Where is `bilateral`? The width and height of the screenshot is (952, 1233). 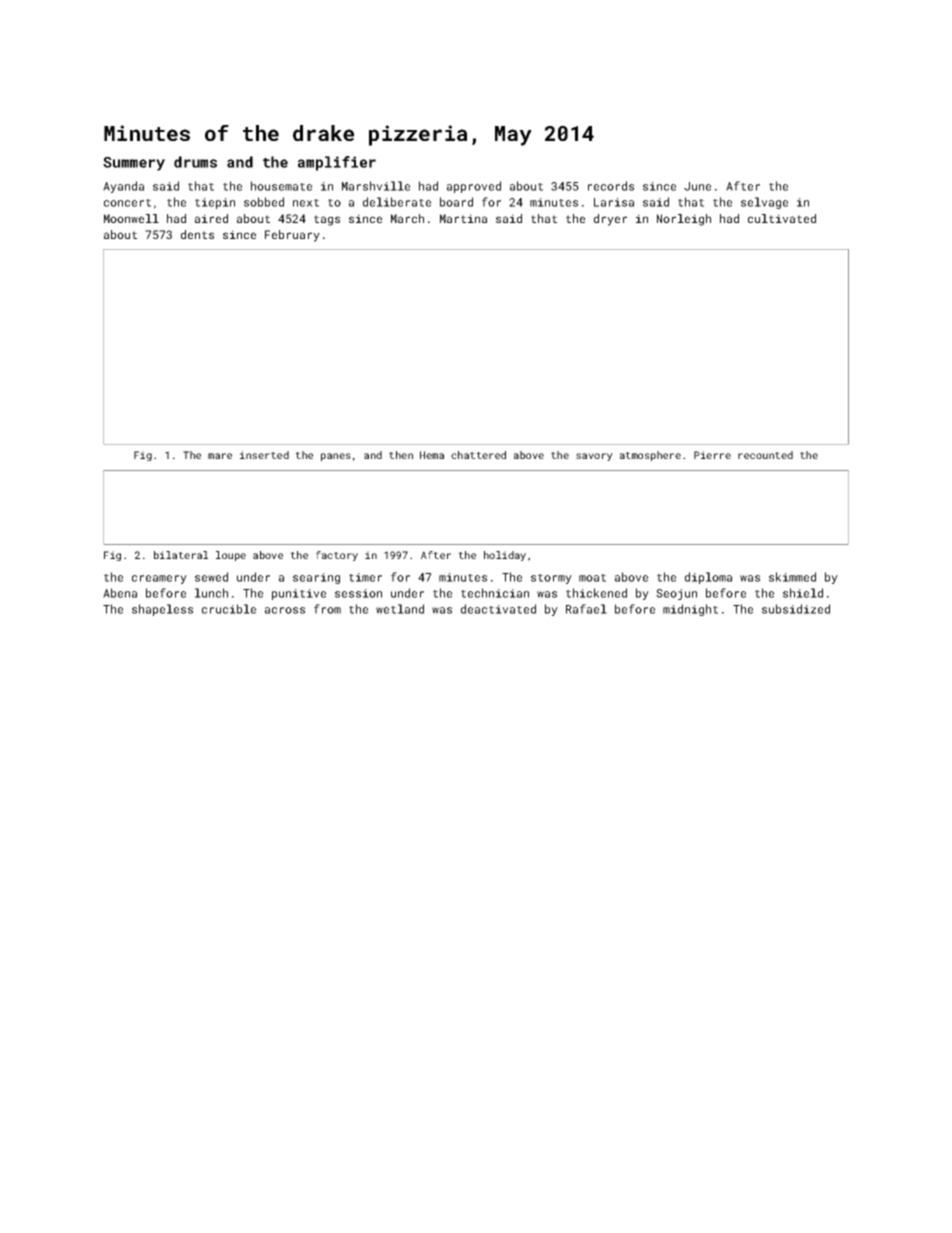 bilateral is located at coordinates (181, 555).
